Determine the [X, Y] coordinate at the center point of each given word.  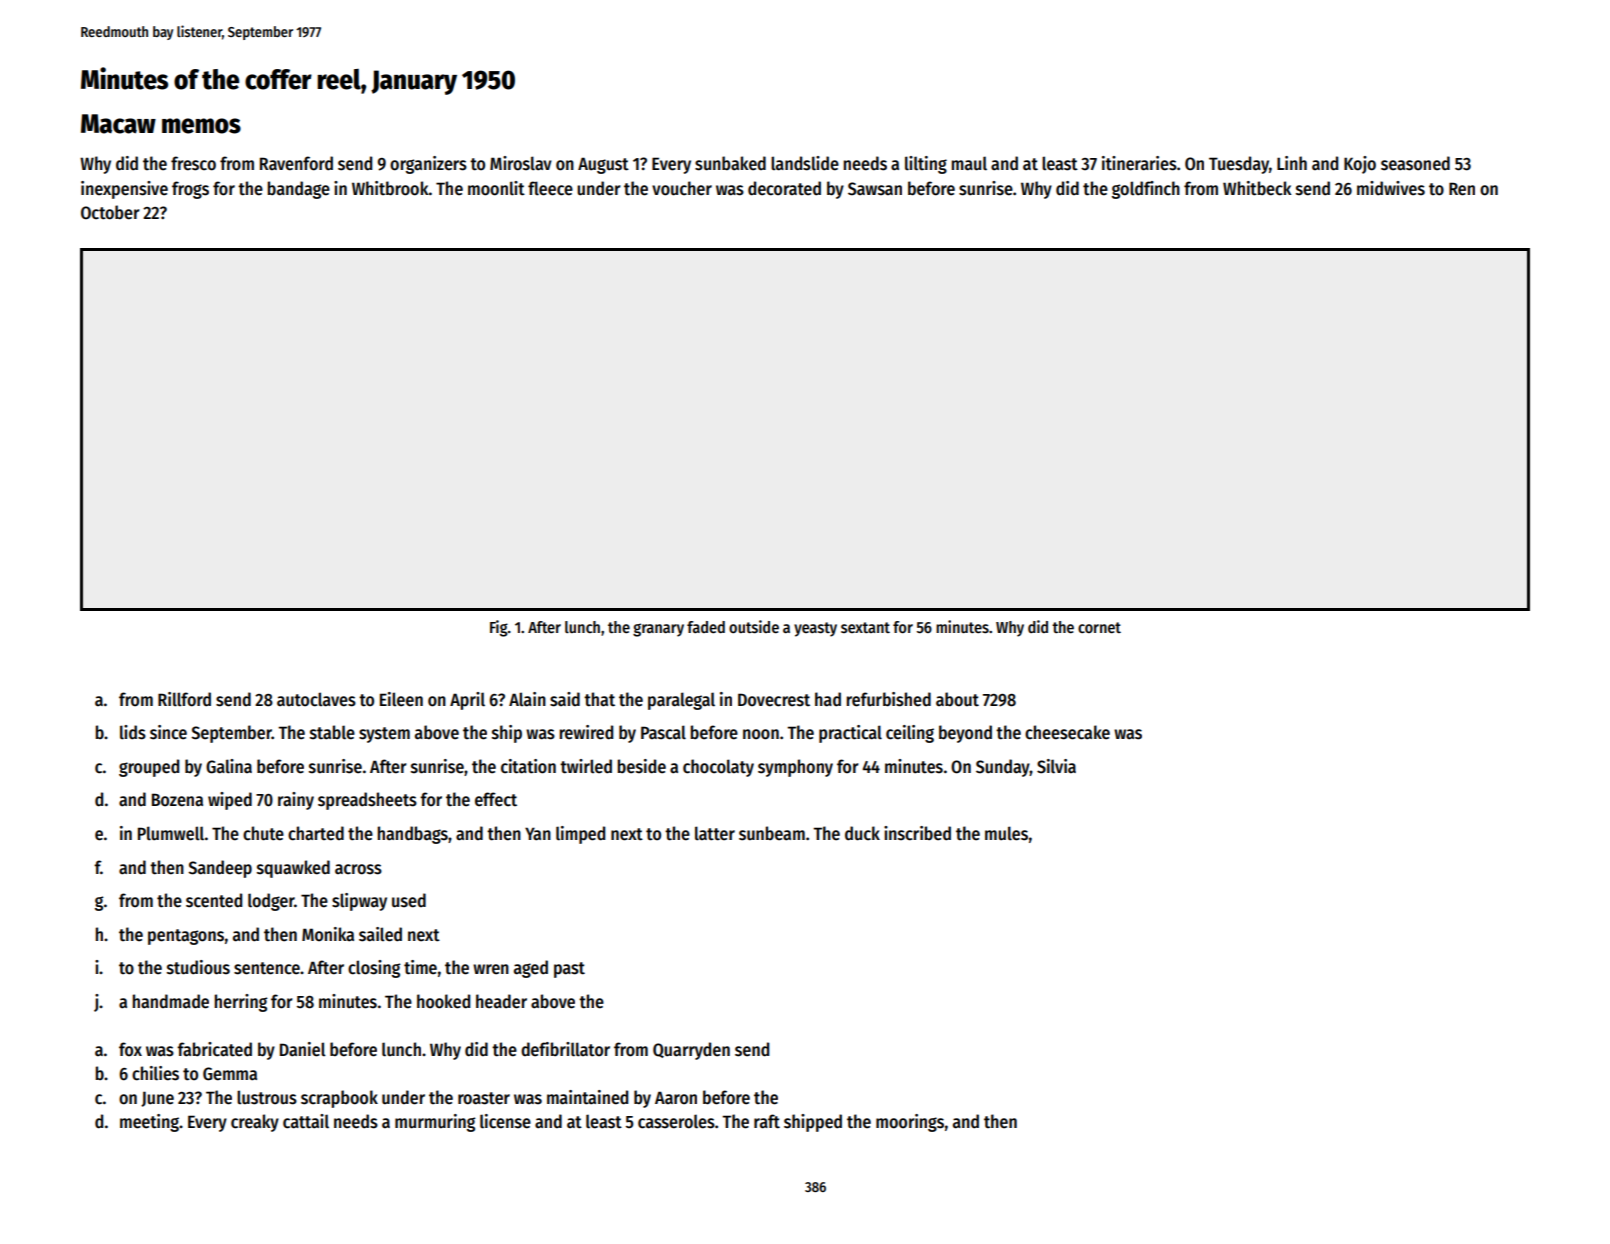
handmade [170, 1001]
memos [201, 126]
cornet [1099, 627]
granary [658, 630]
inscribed [917, 833]
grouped [149, 768]
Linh [1292, 163]
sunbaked [730, 163]
